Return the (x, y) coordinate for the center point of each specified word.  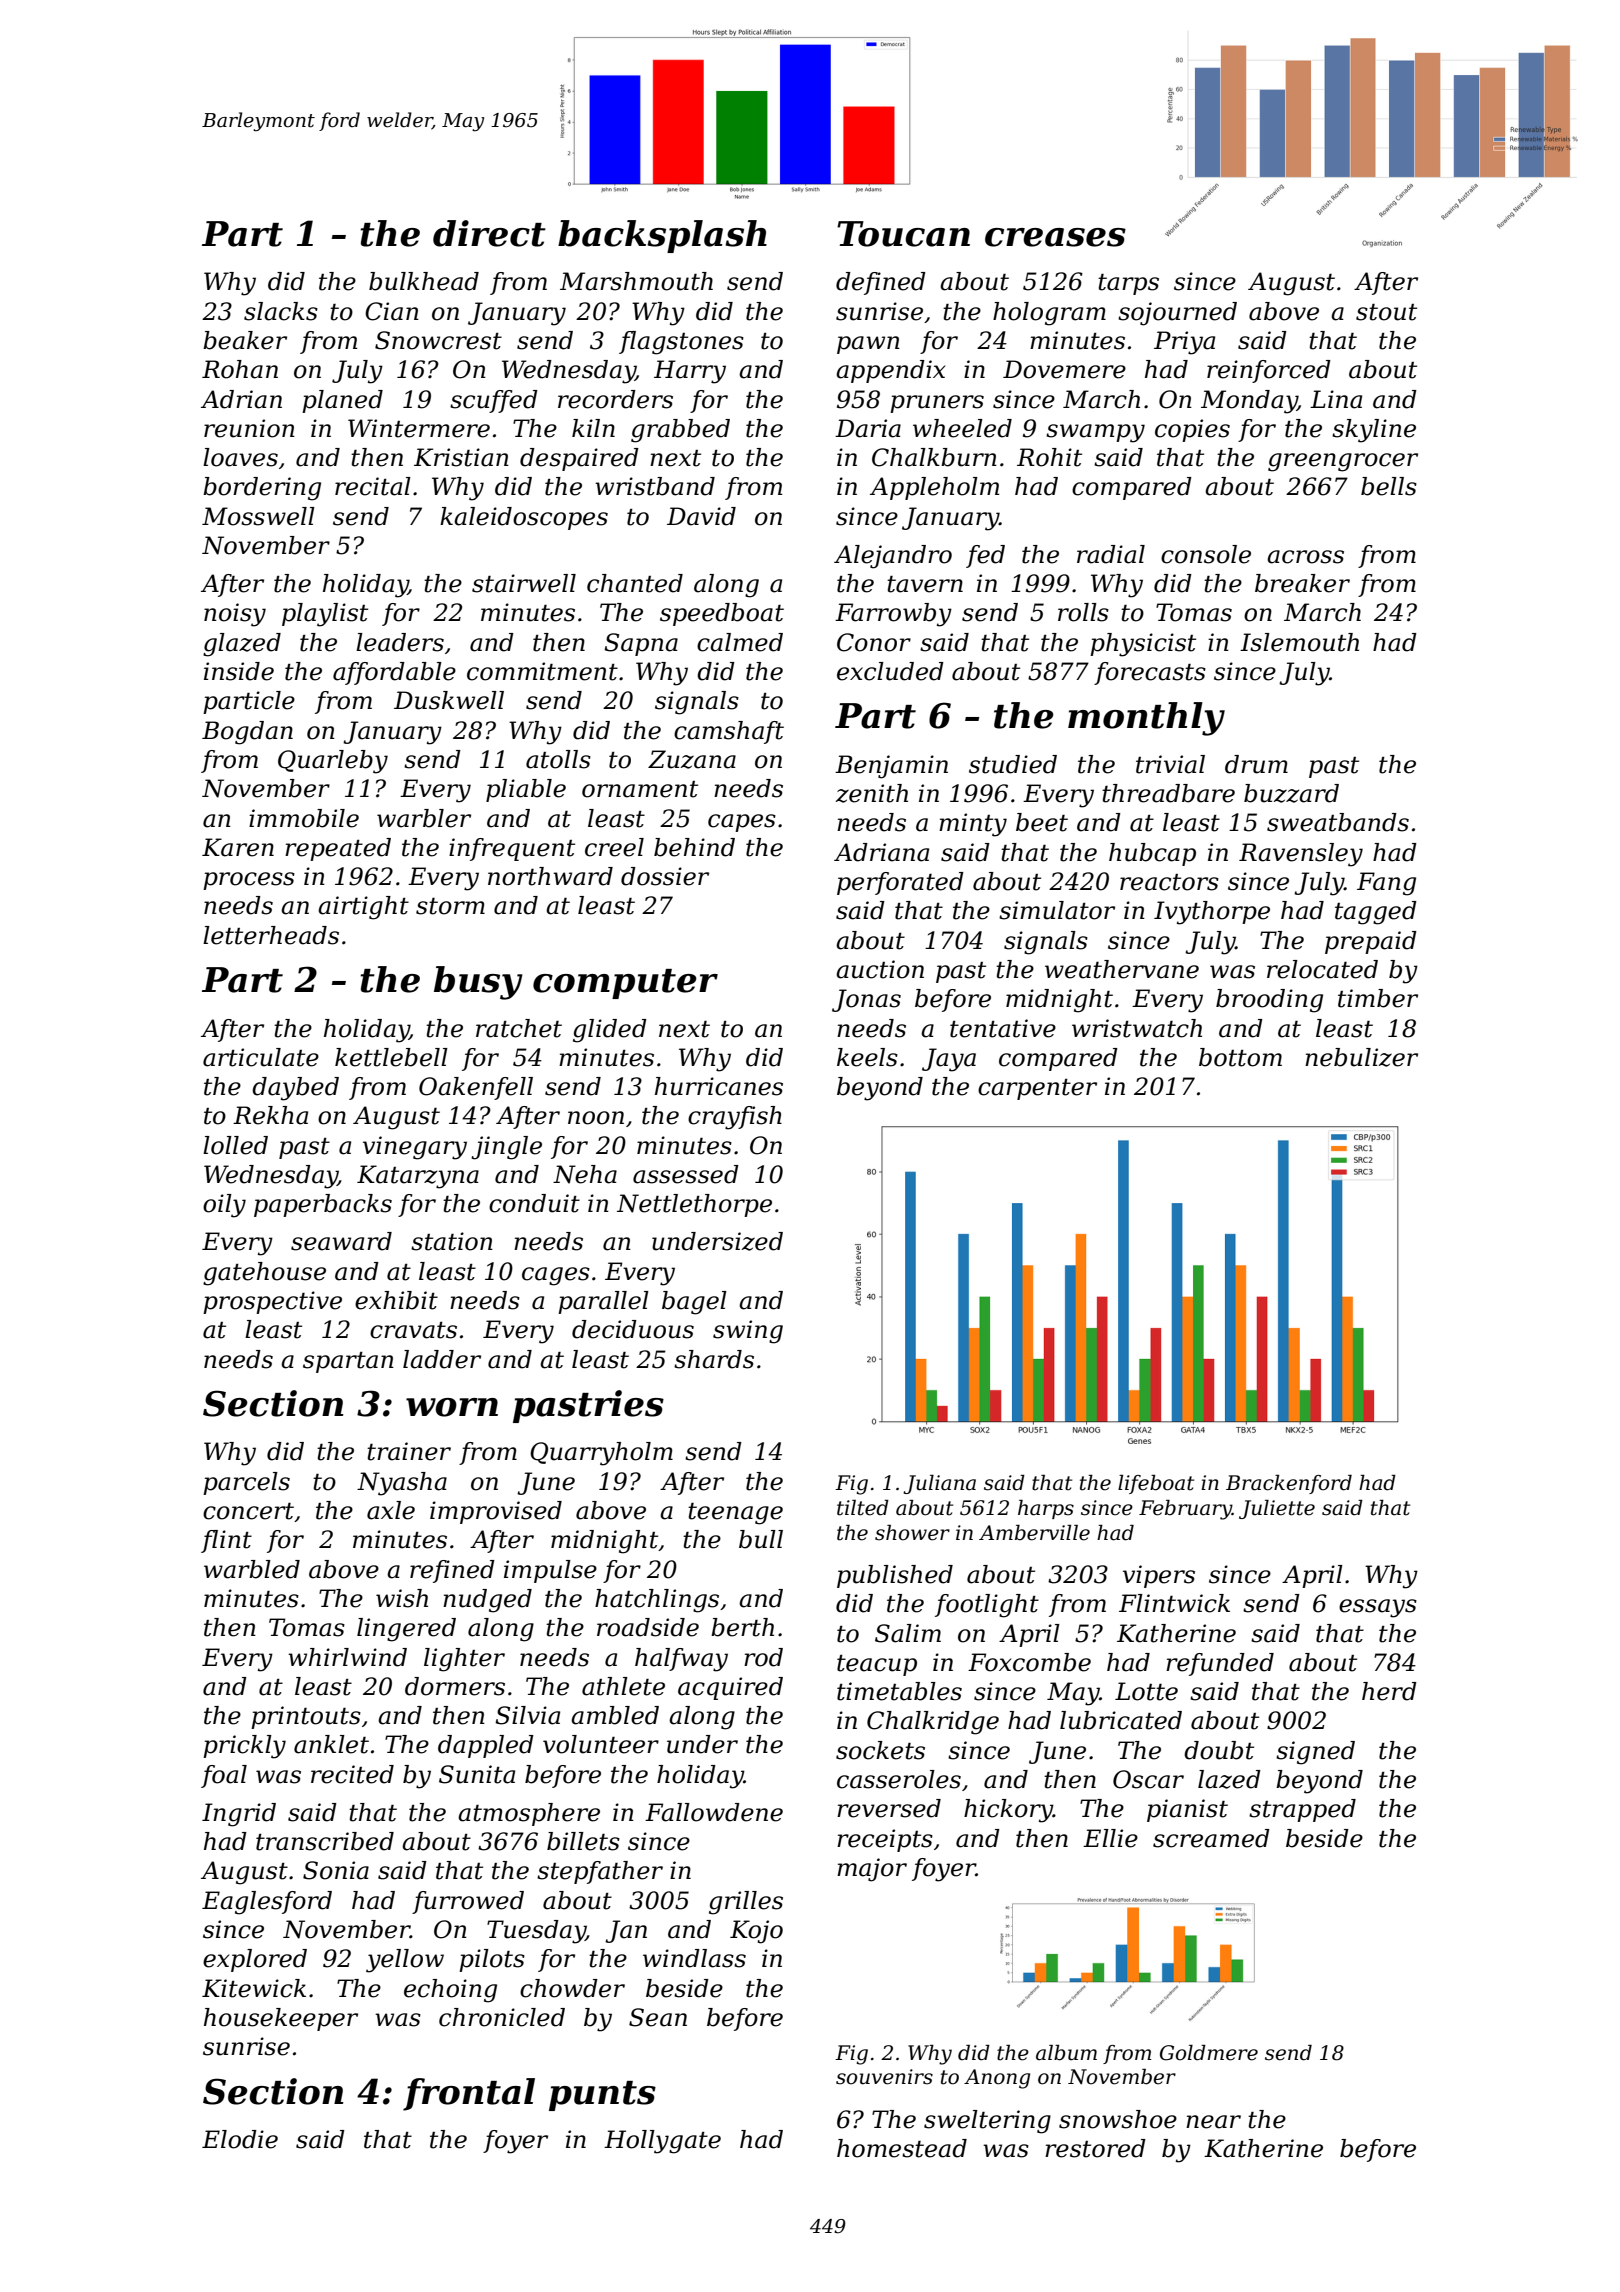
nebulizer (1361, 1057)
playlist (325, 615)
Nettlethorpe (694, 1205)
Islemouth (1299, 642)
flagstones (681, 343)
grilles (746, 1903)
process (249, 881)
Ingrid (239, 1815)
